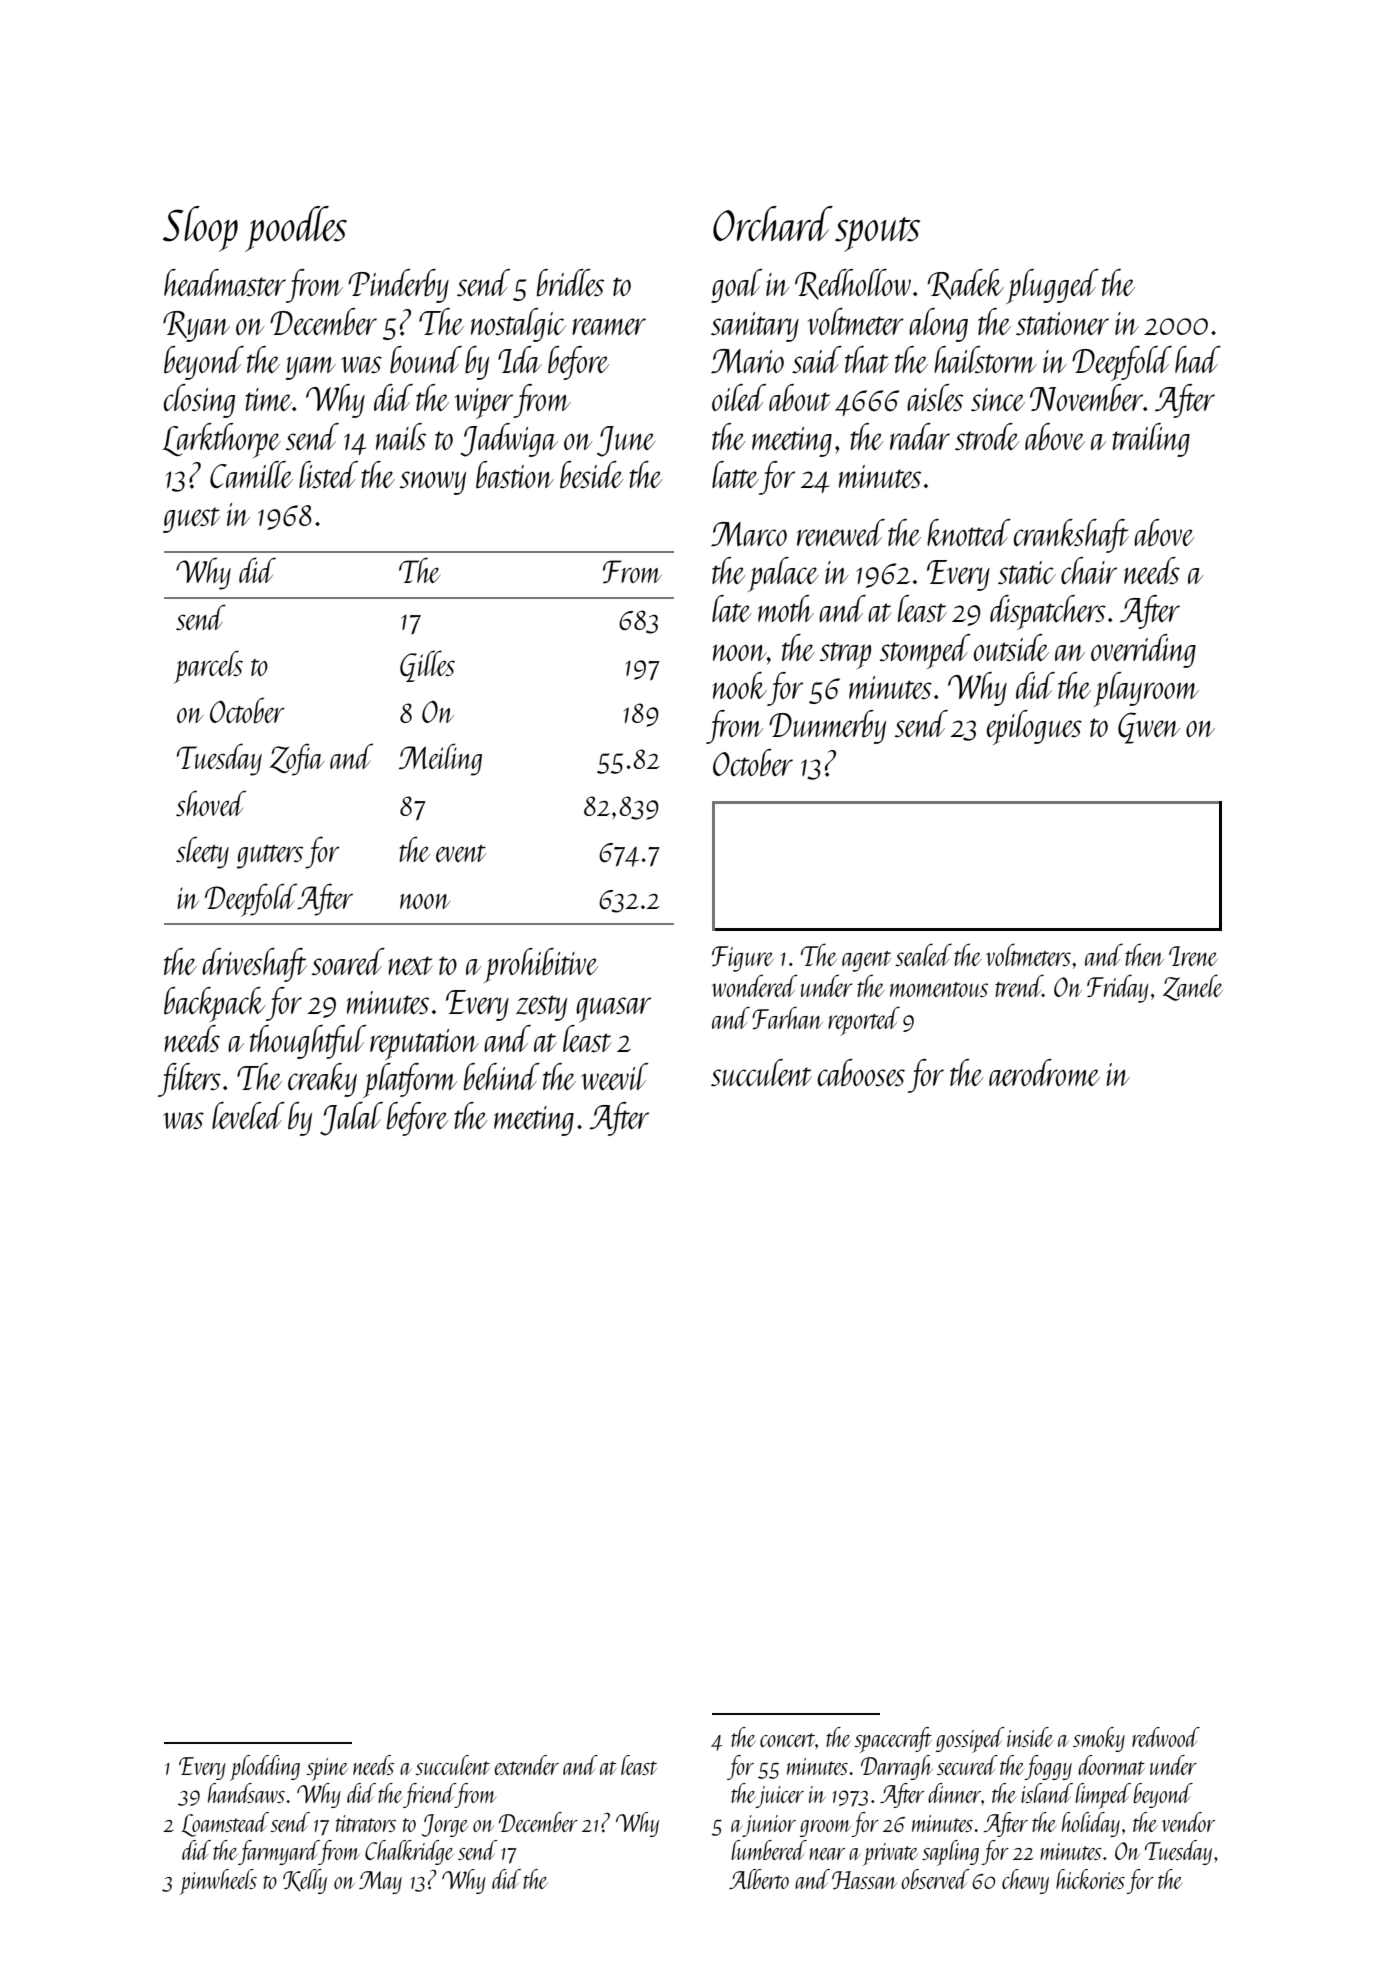  What do you see at coordinates (743, 959) in the image?
I see `Figure` at bounding box center [743, 959].
